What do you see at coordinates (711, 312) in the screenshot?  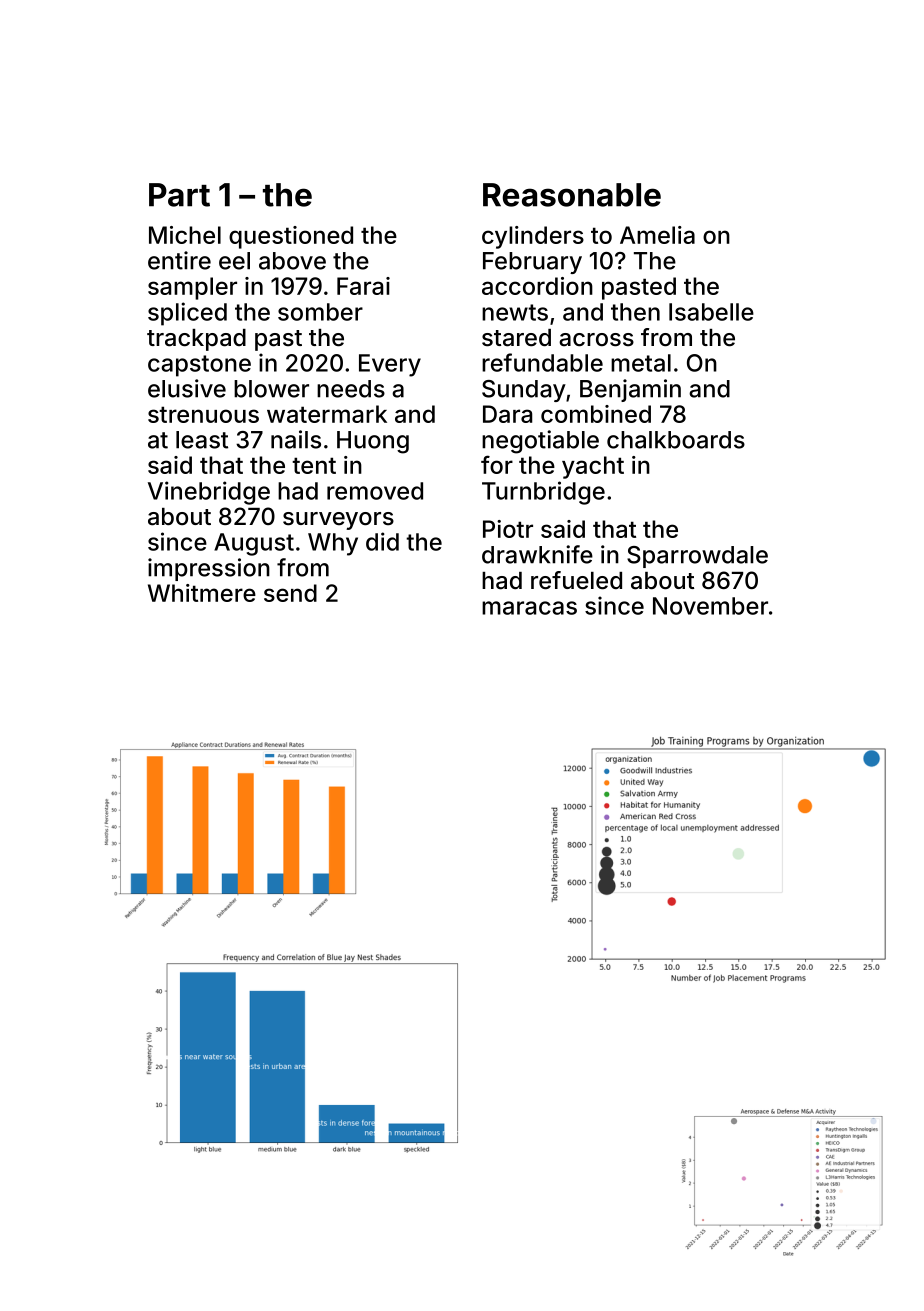 I see `Isabelle` at bounding box center [711, 312].
